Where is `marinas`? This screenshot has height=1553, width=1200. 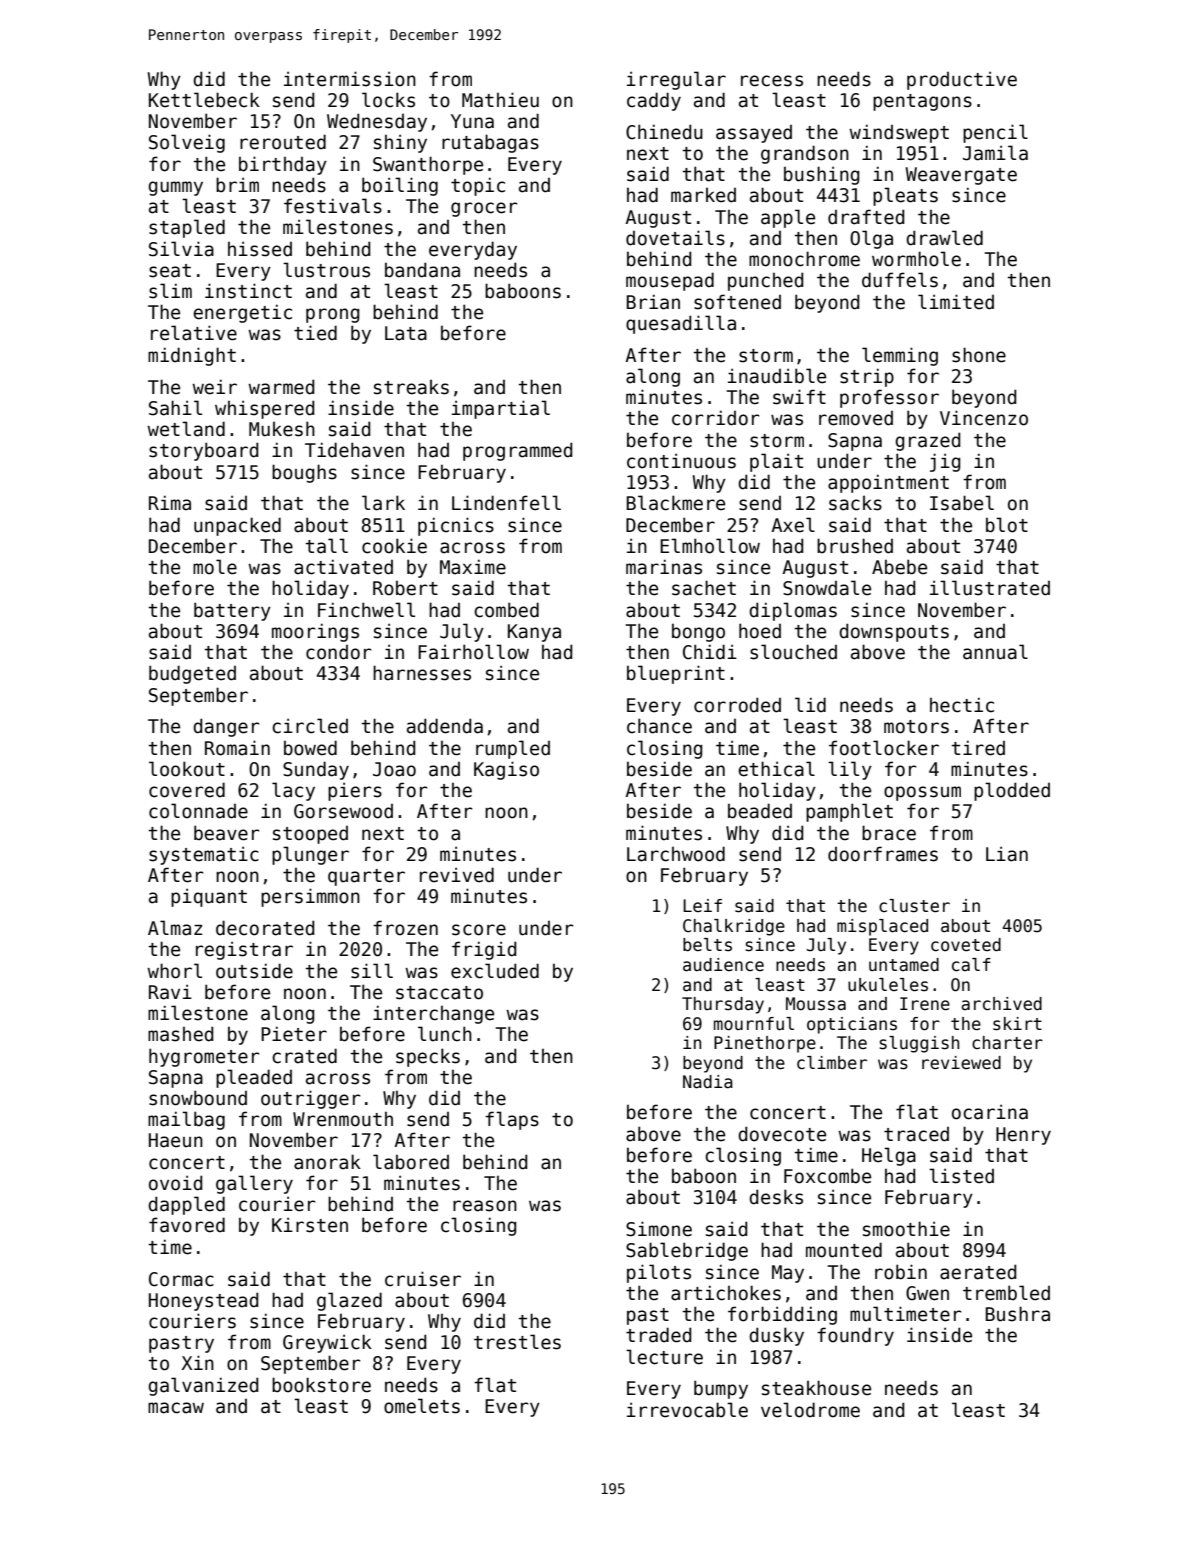
marinas is located at coordinates (664, 567).
